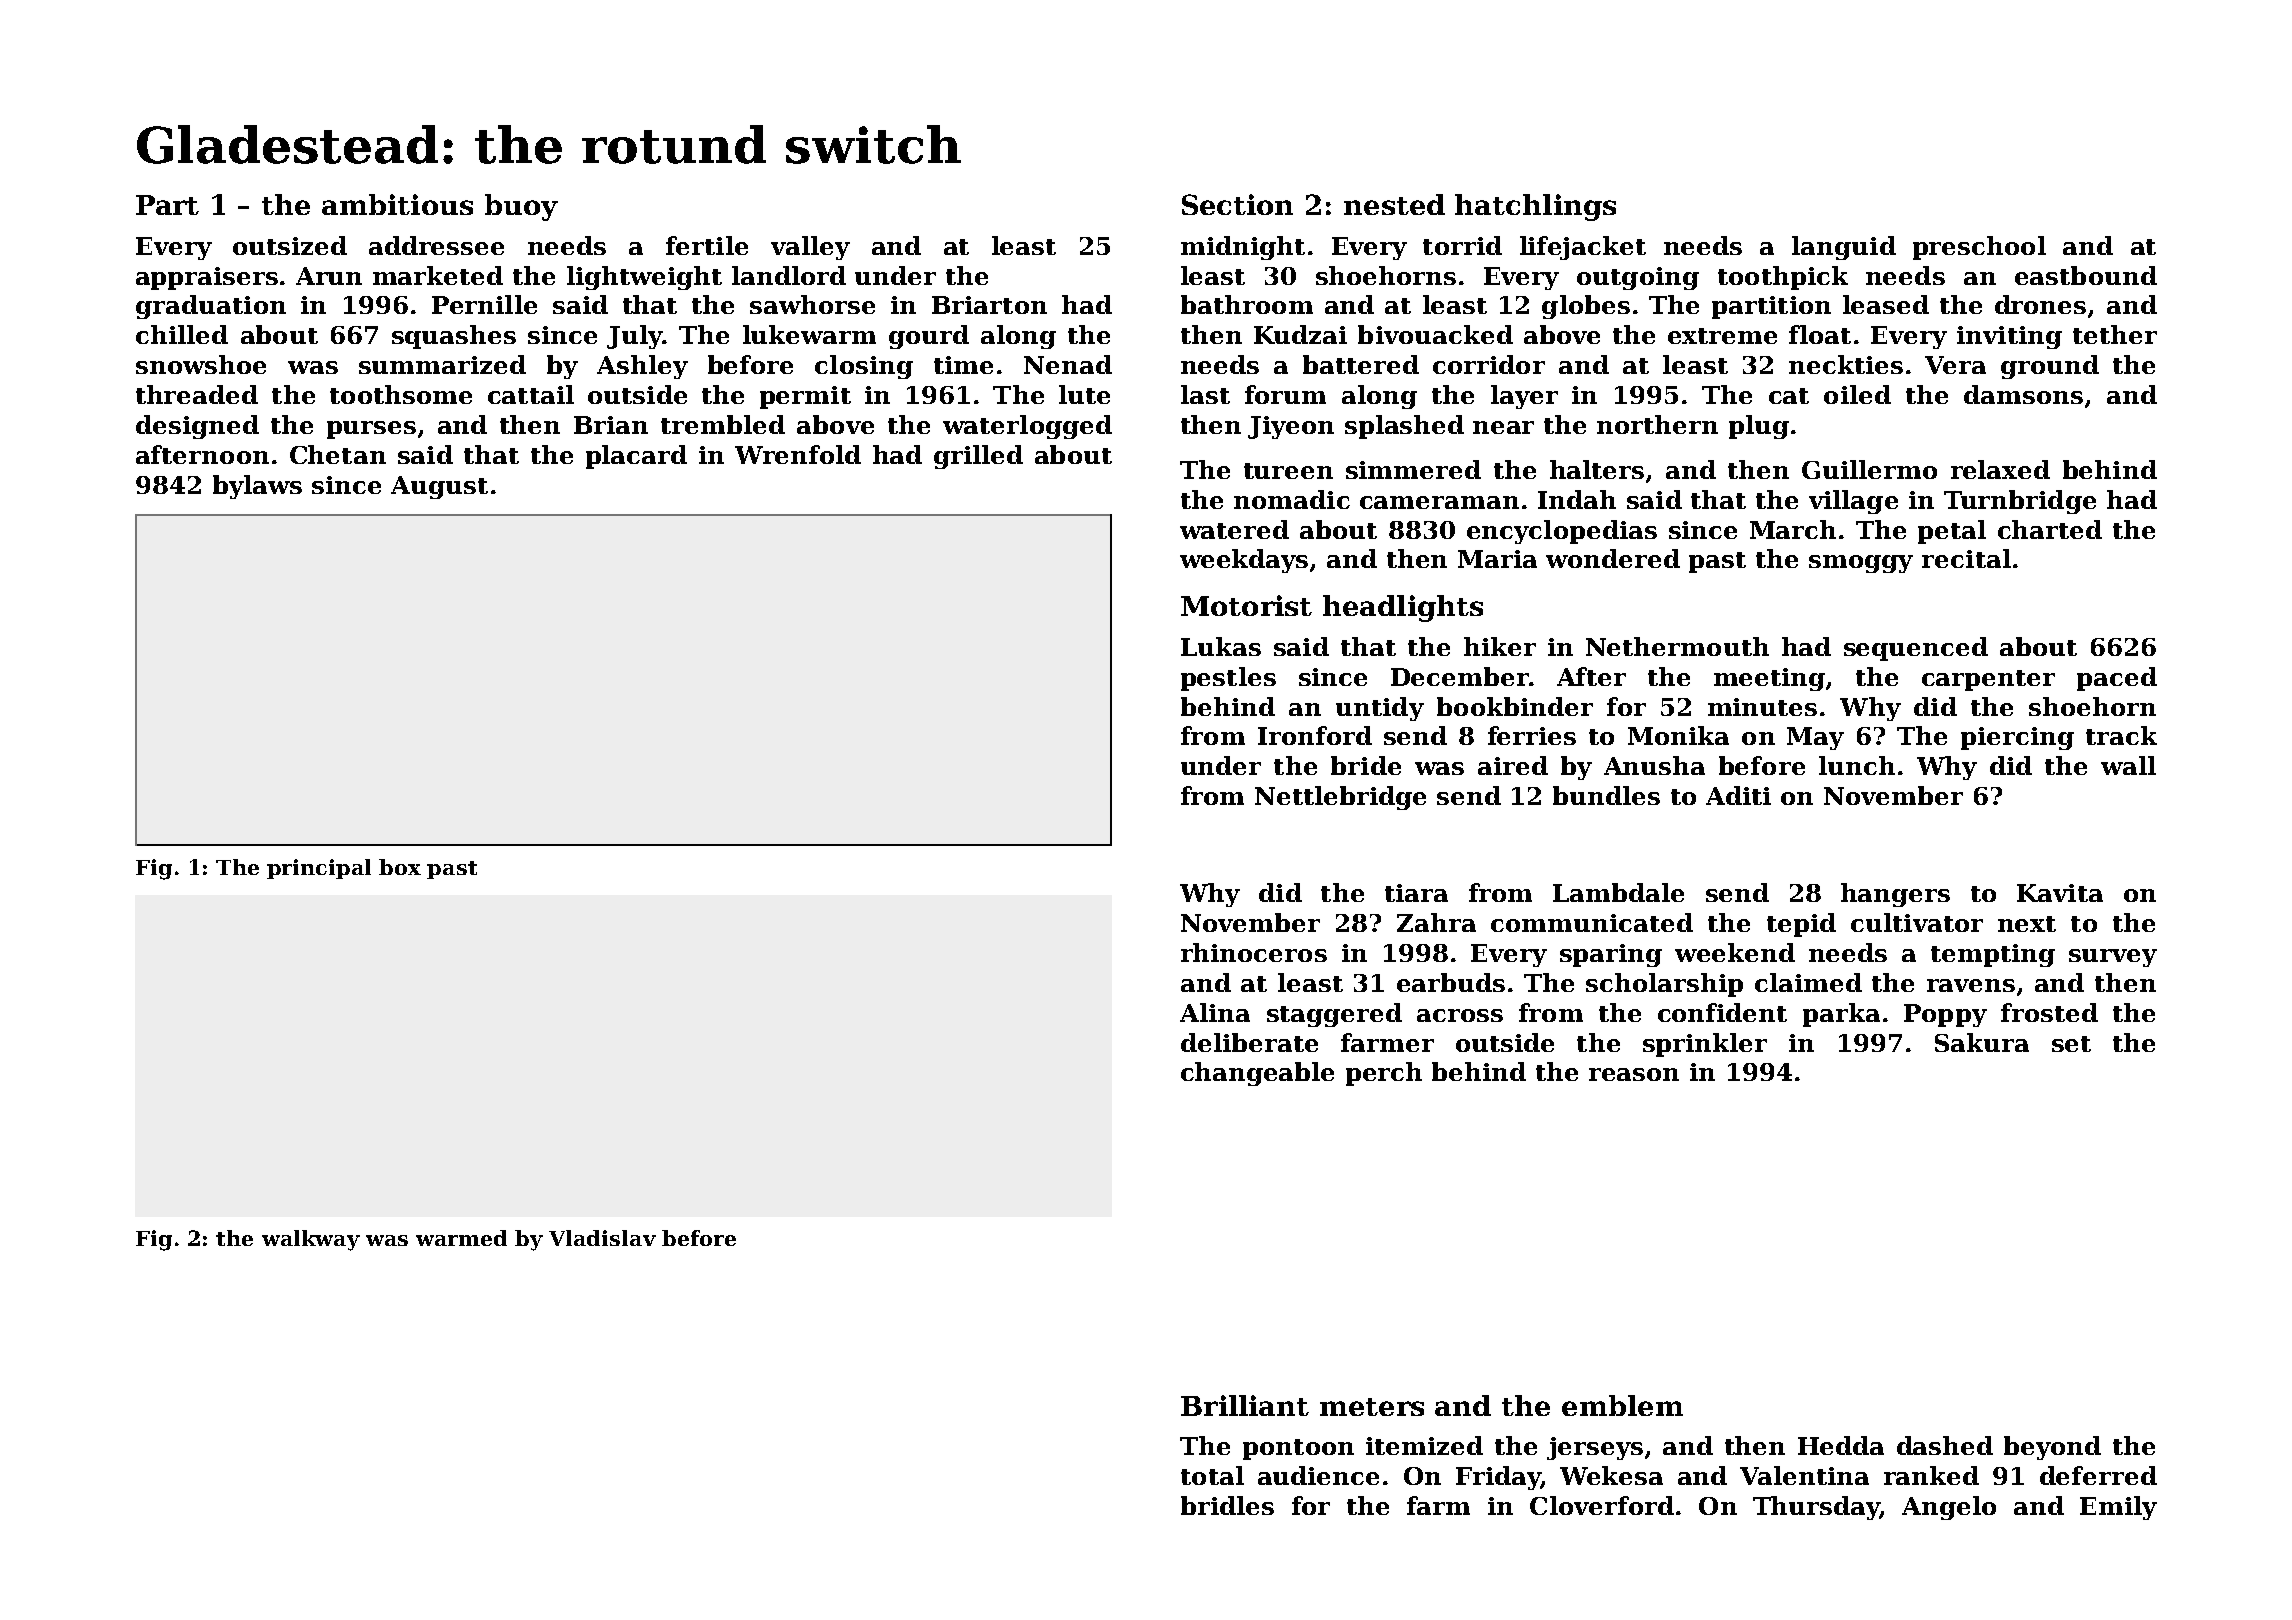 The width and height of the screenshot is (2292, 1620). Describe the element at coordinates (2023, 394) in the screenshot. I see `damsons` at that location.
